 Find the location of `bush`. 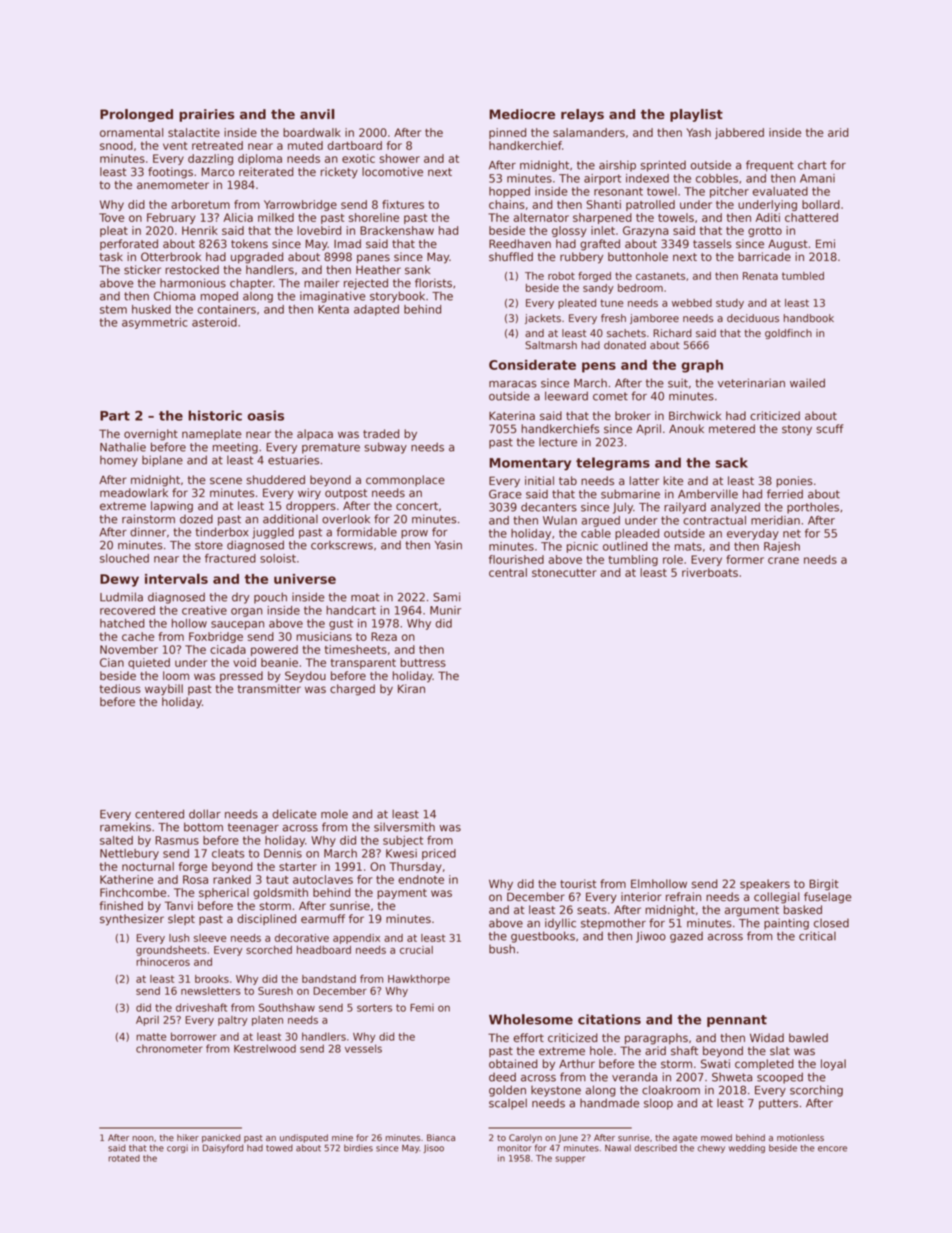

bush is located at coordinates (502, 949).
